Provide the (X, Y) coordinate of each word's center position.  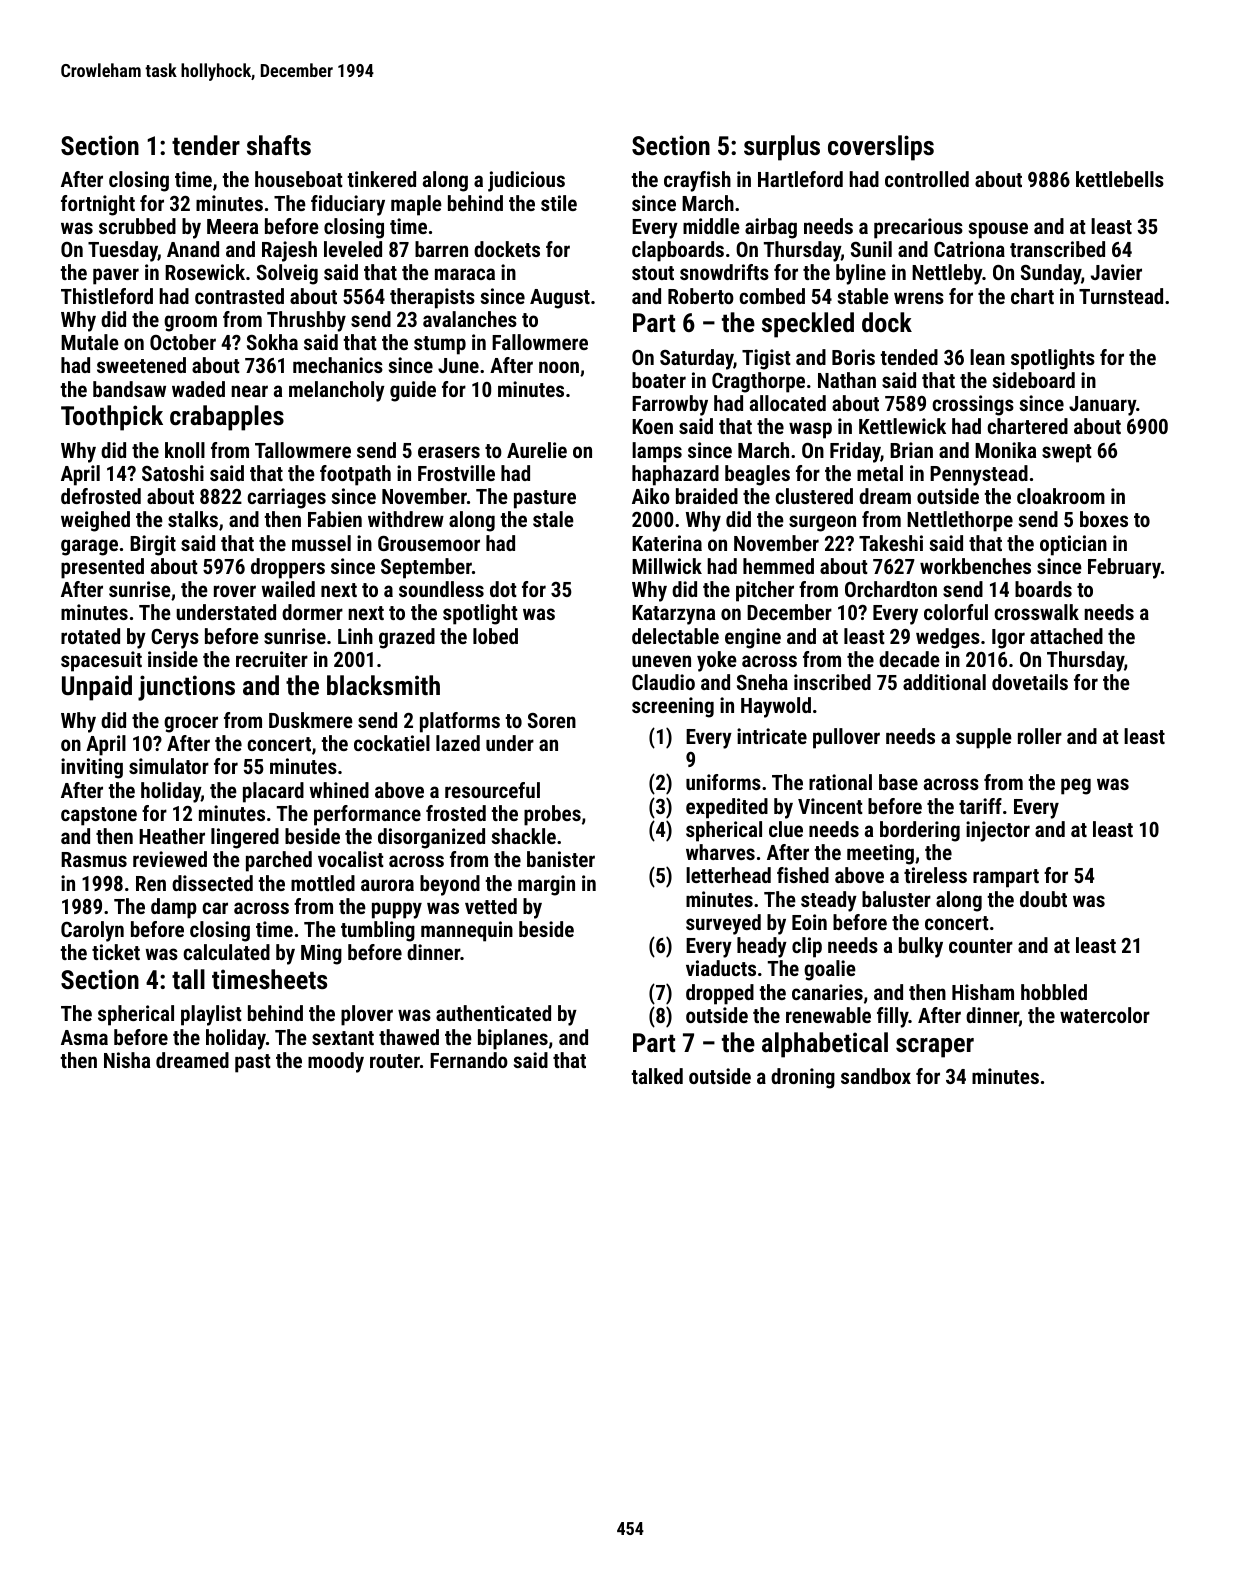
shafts (279, 145)
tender (206, 145)
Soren (552, 720)
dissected (212, 883)
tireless (935, 875)
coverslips (881, 148)
